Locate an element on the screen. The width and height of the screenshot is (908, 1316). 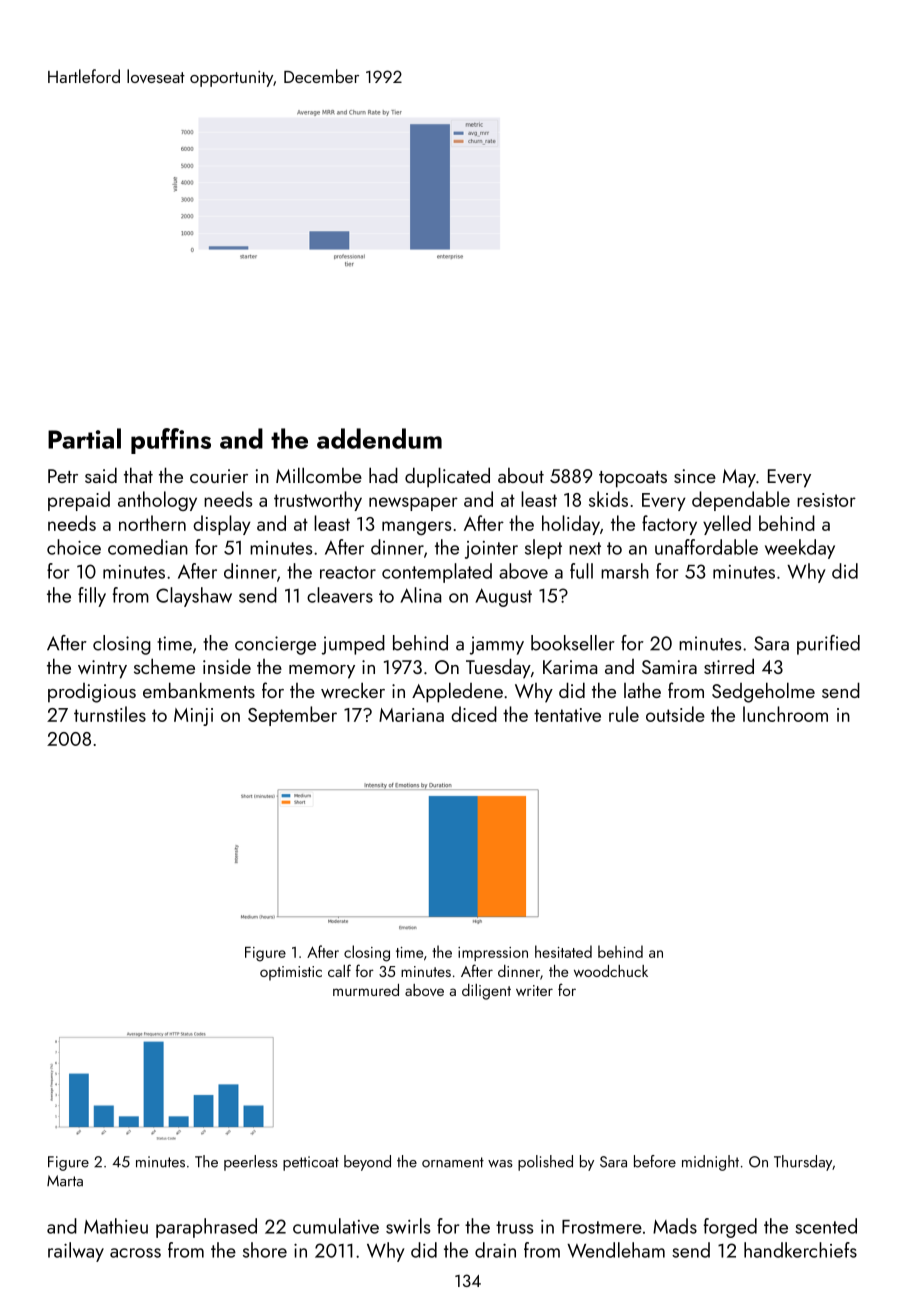
Mariana is located at coordinates (411, 715).
